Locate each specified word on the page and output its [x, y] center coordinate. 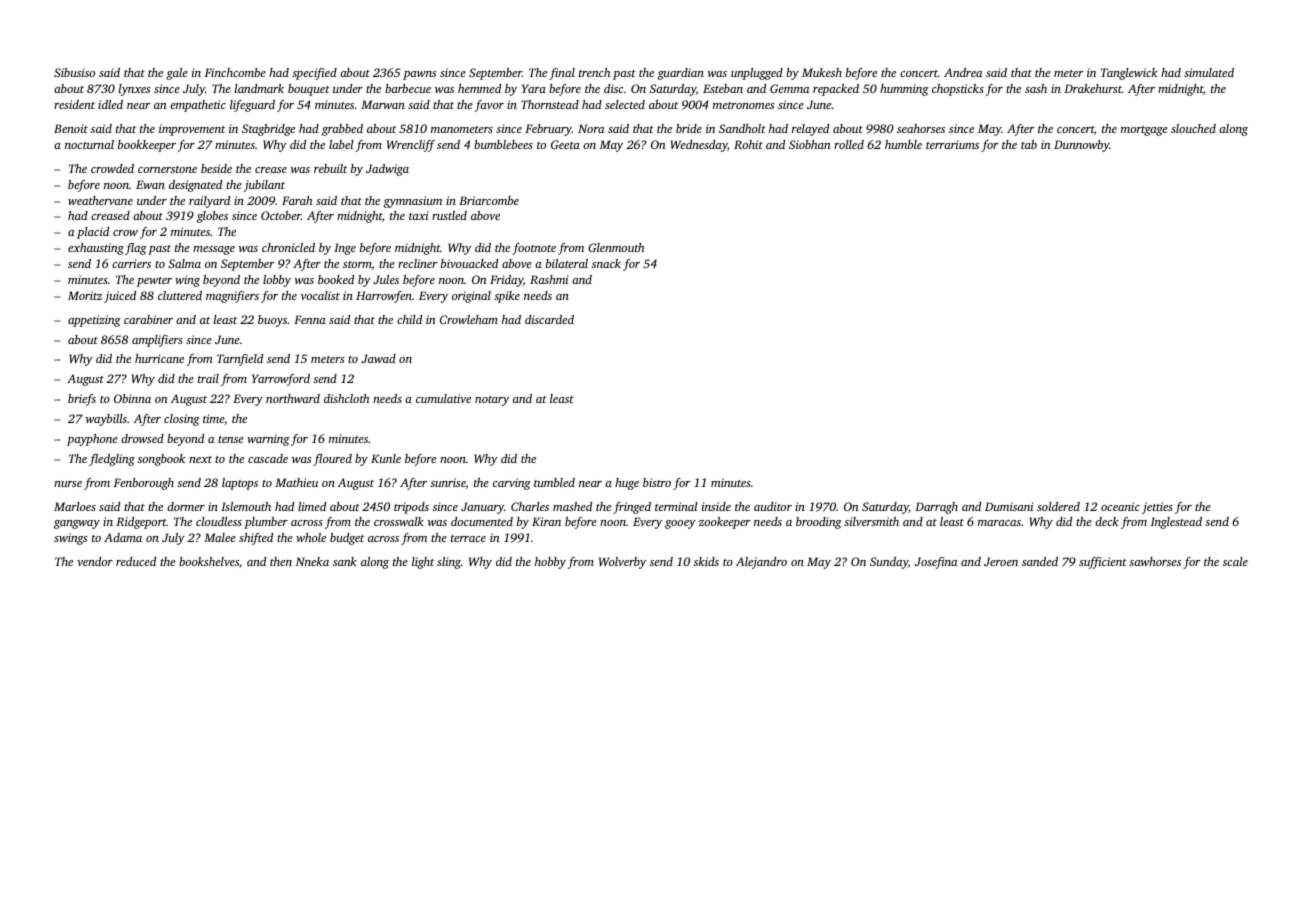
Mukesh [822, 72]
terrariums [952, 144]
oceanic [1120, 506]
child [409, 319]
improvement [192, 130]
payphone [92, 440]
